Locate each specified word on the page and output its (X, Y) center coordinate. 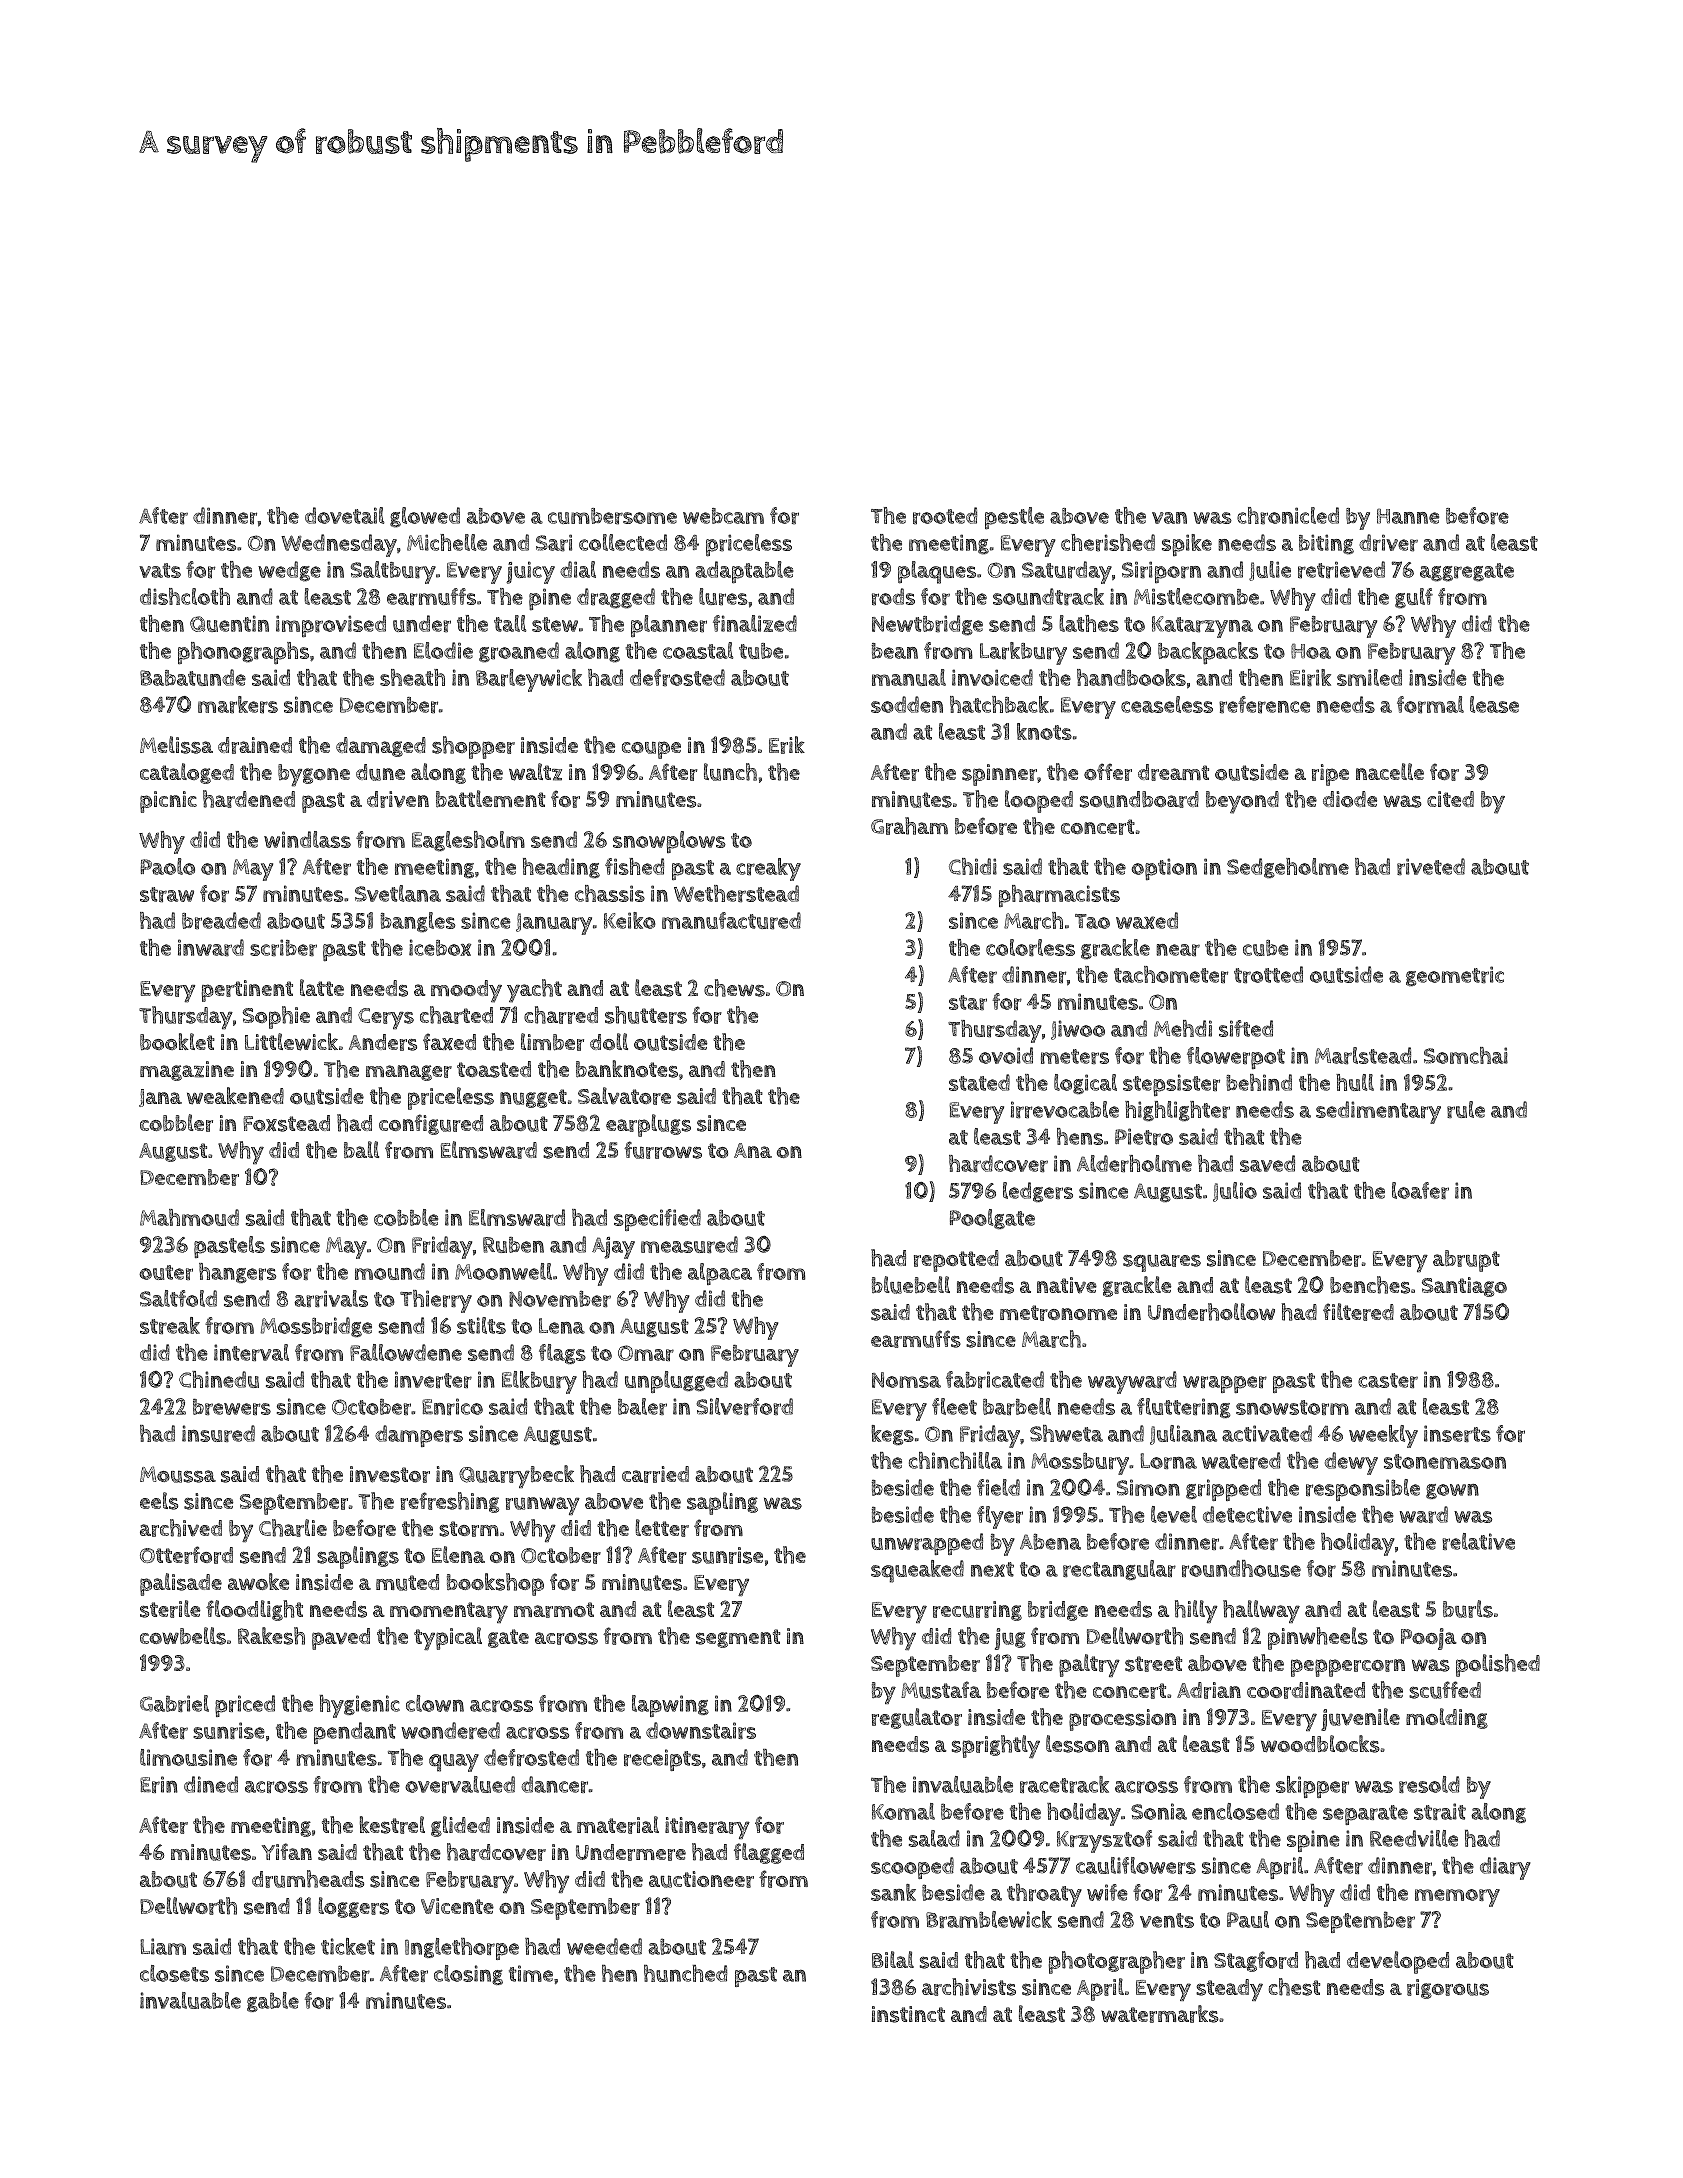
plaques (937, 572)
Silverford (744, 1406)
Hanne (1408, 516)
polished (1498, 1665)
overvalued (460, 1784)
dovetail (344, 515)
